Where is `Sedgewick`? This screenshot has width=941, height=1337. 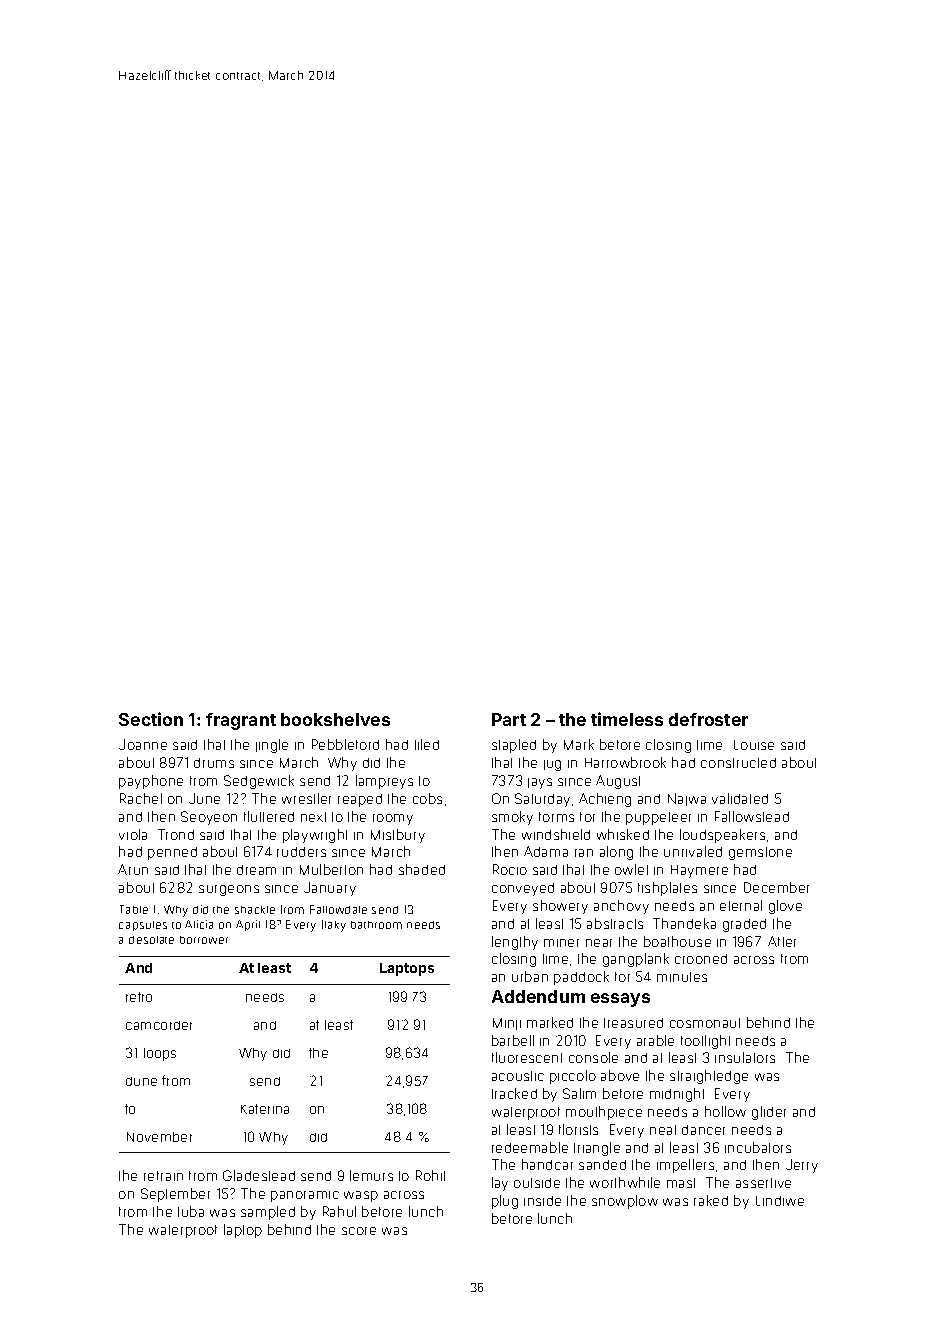
Sedgewick is located at coordinates (259, 782).
